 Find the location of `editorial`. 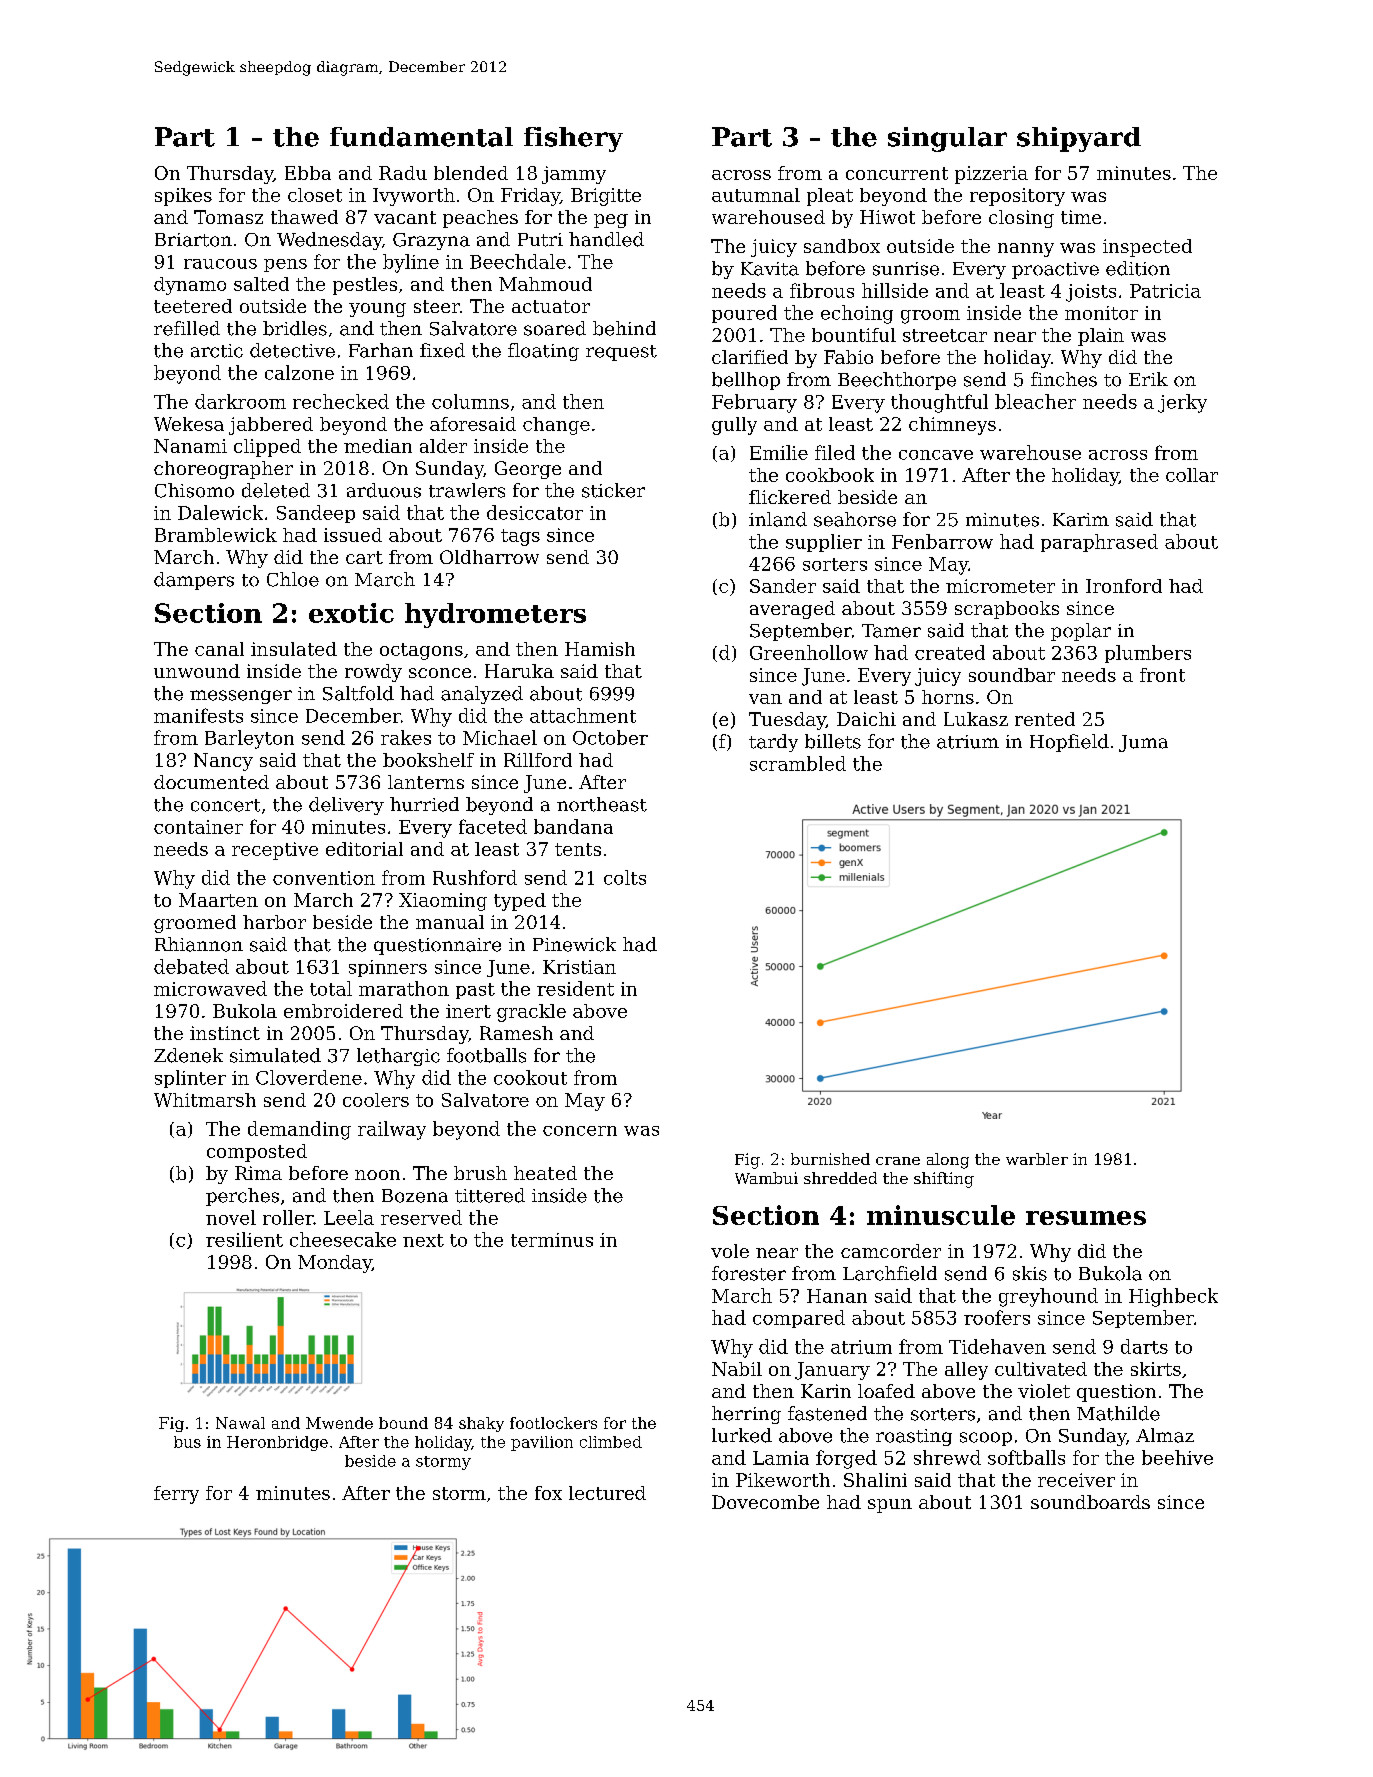

editorial is located at coordinates (364, 849).
